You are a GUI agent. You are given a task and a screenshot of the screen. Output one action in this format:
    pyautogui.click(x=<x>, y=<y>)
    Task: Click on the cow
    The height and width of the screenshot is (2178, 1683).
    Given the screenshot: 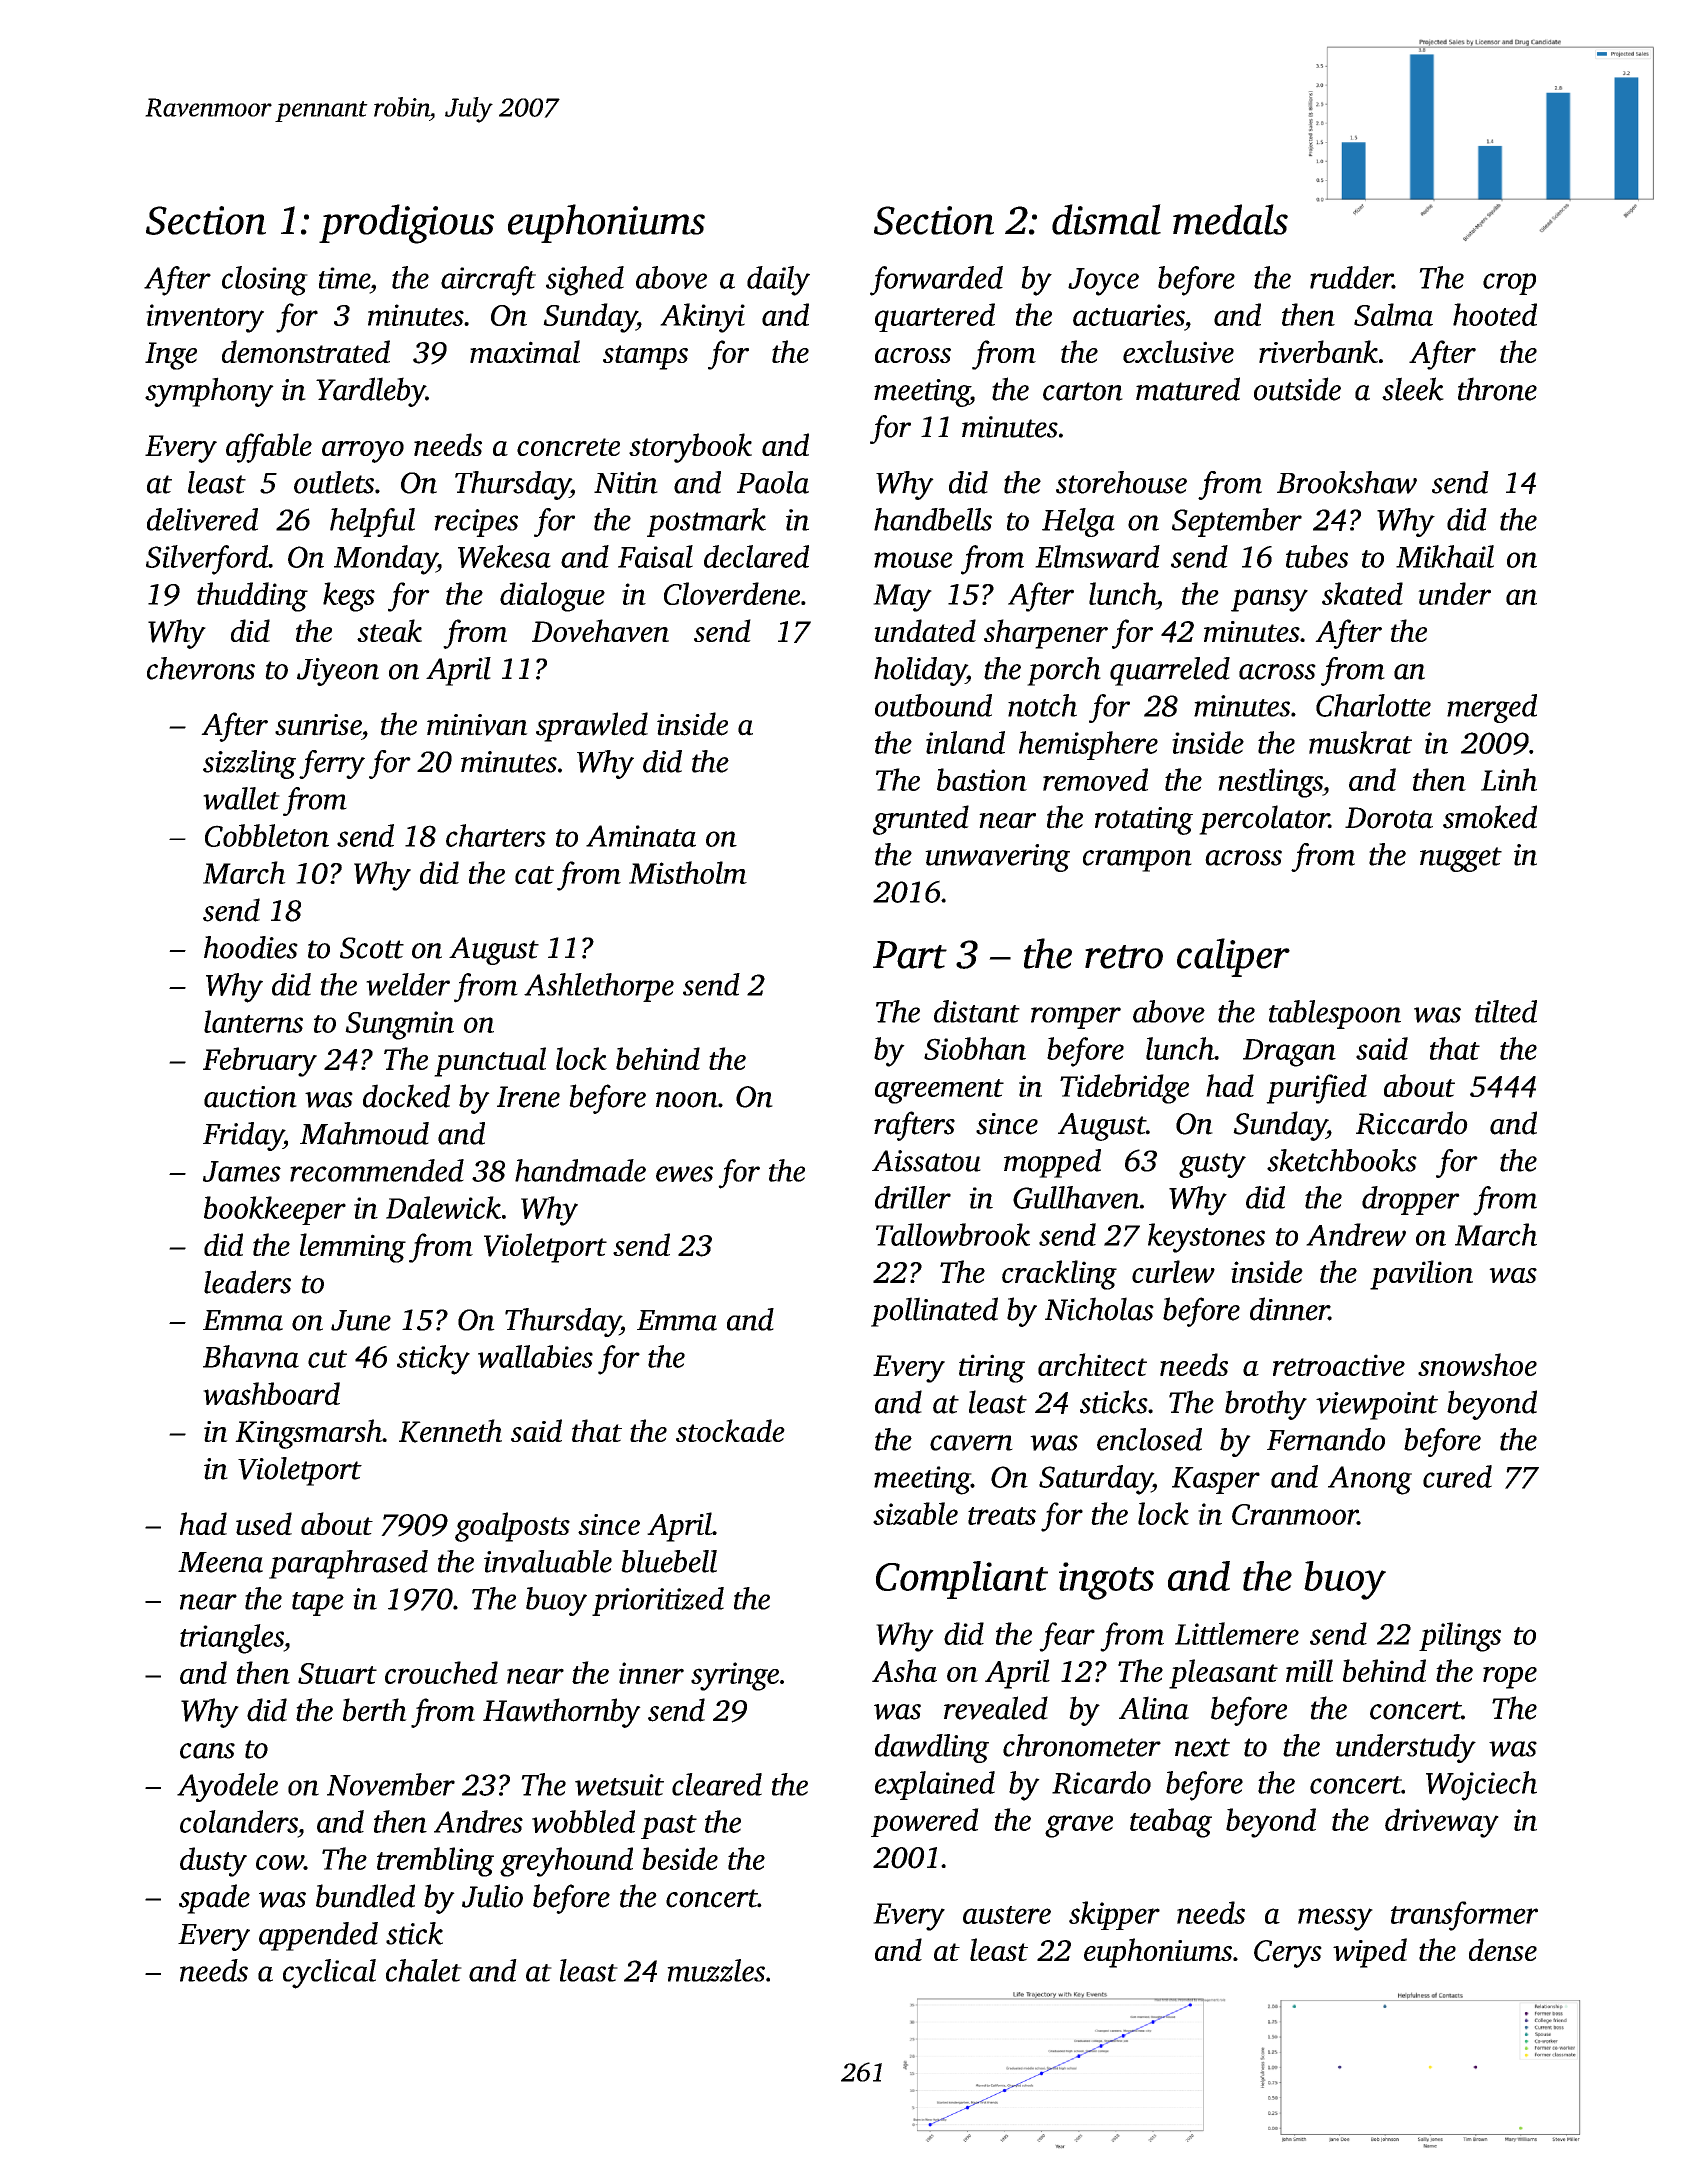 What is the action you would take?
    pyautogui.click(x=280, y=1862)
